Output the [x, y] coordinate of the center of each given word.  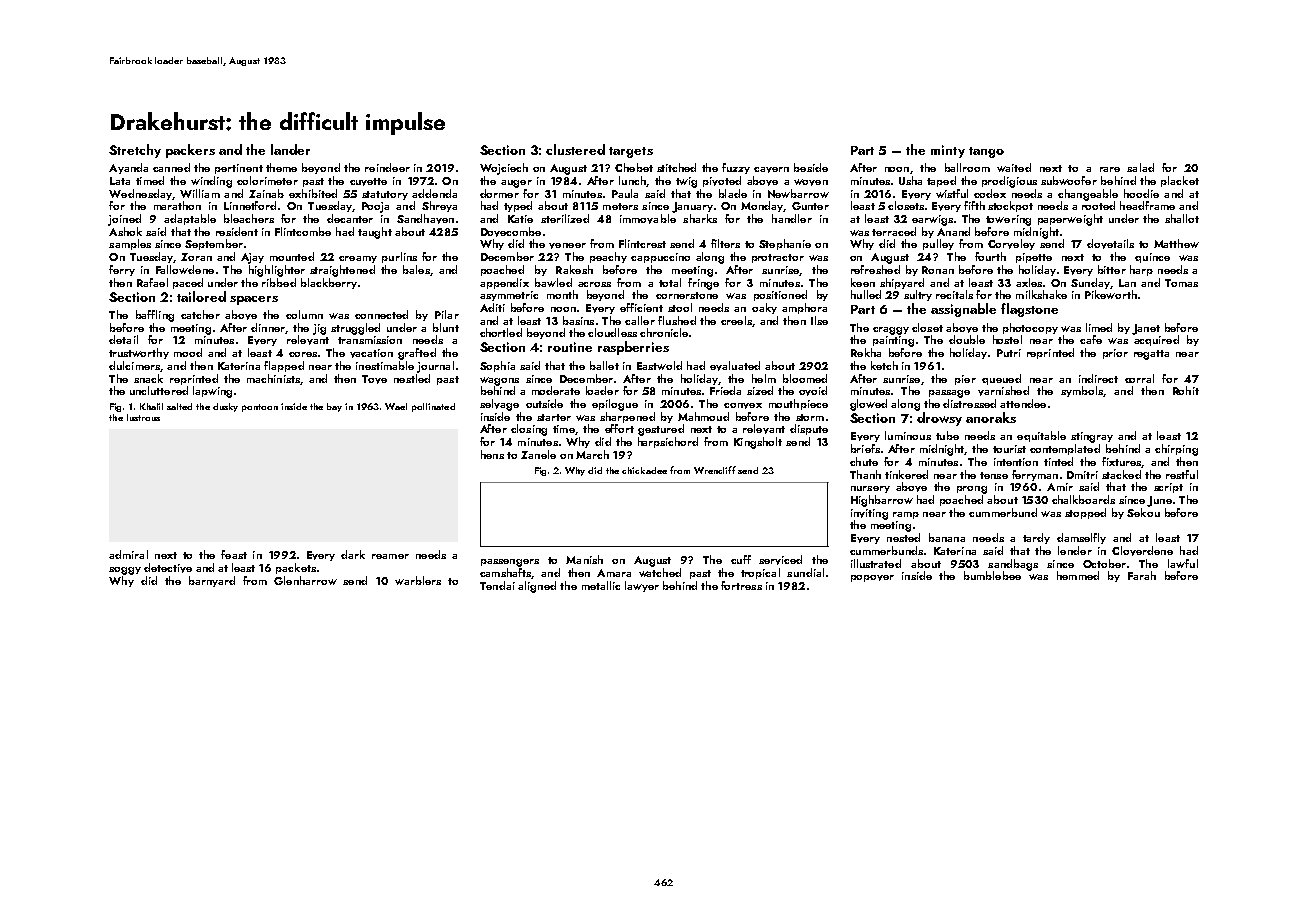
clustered [575, 149]
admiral [128, 554]
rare [1110, 169]
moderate [556, 390]
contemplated [1065, 449]
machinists [273, 378]
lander [290, 149]
